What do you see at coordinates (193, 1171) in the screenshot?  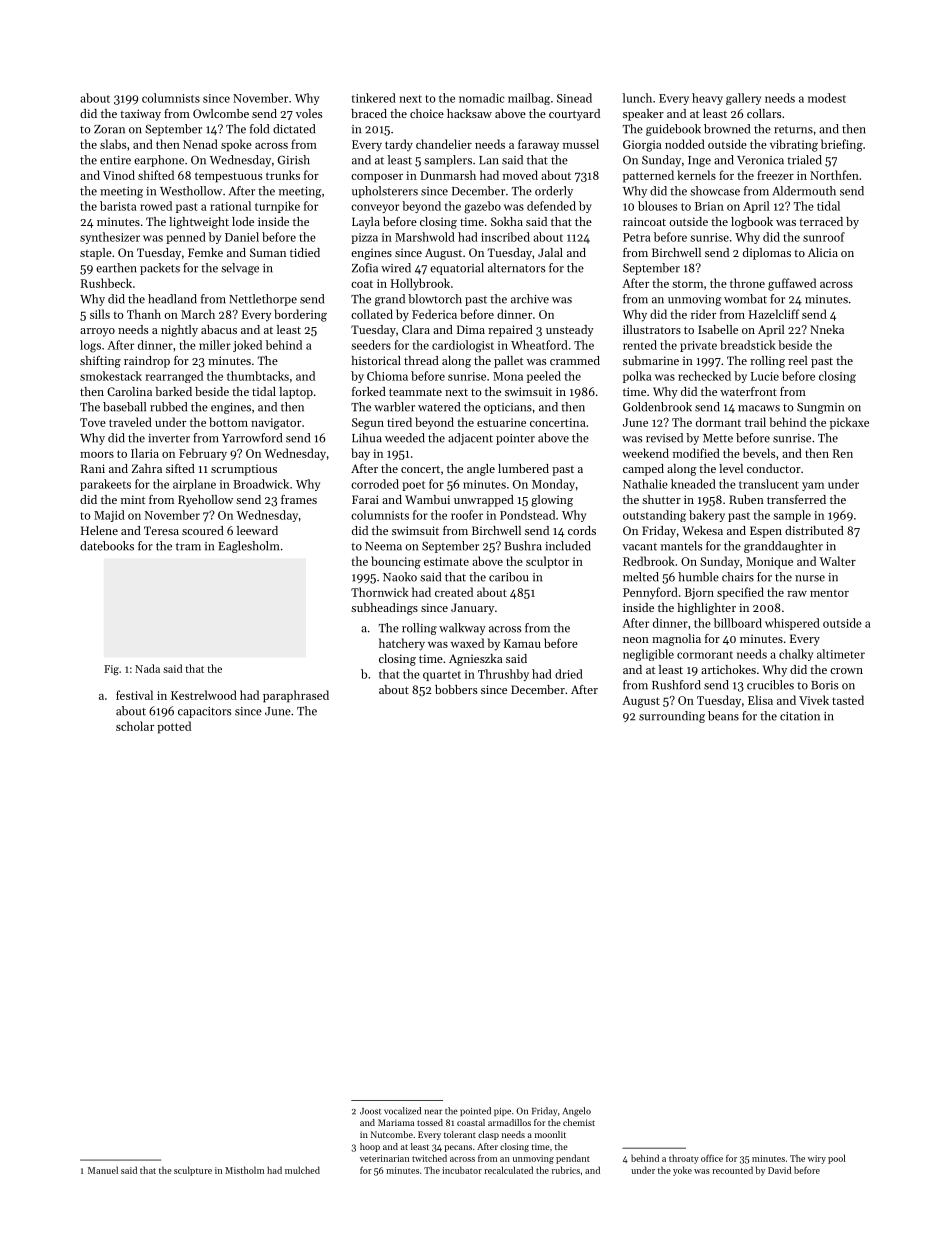 I see `sculpture` at bounding box center [193, 1171].
